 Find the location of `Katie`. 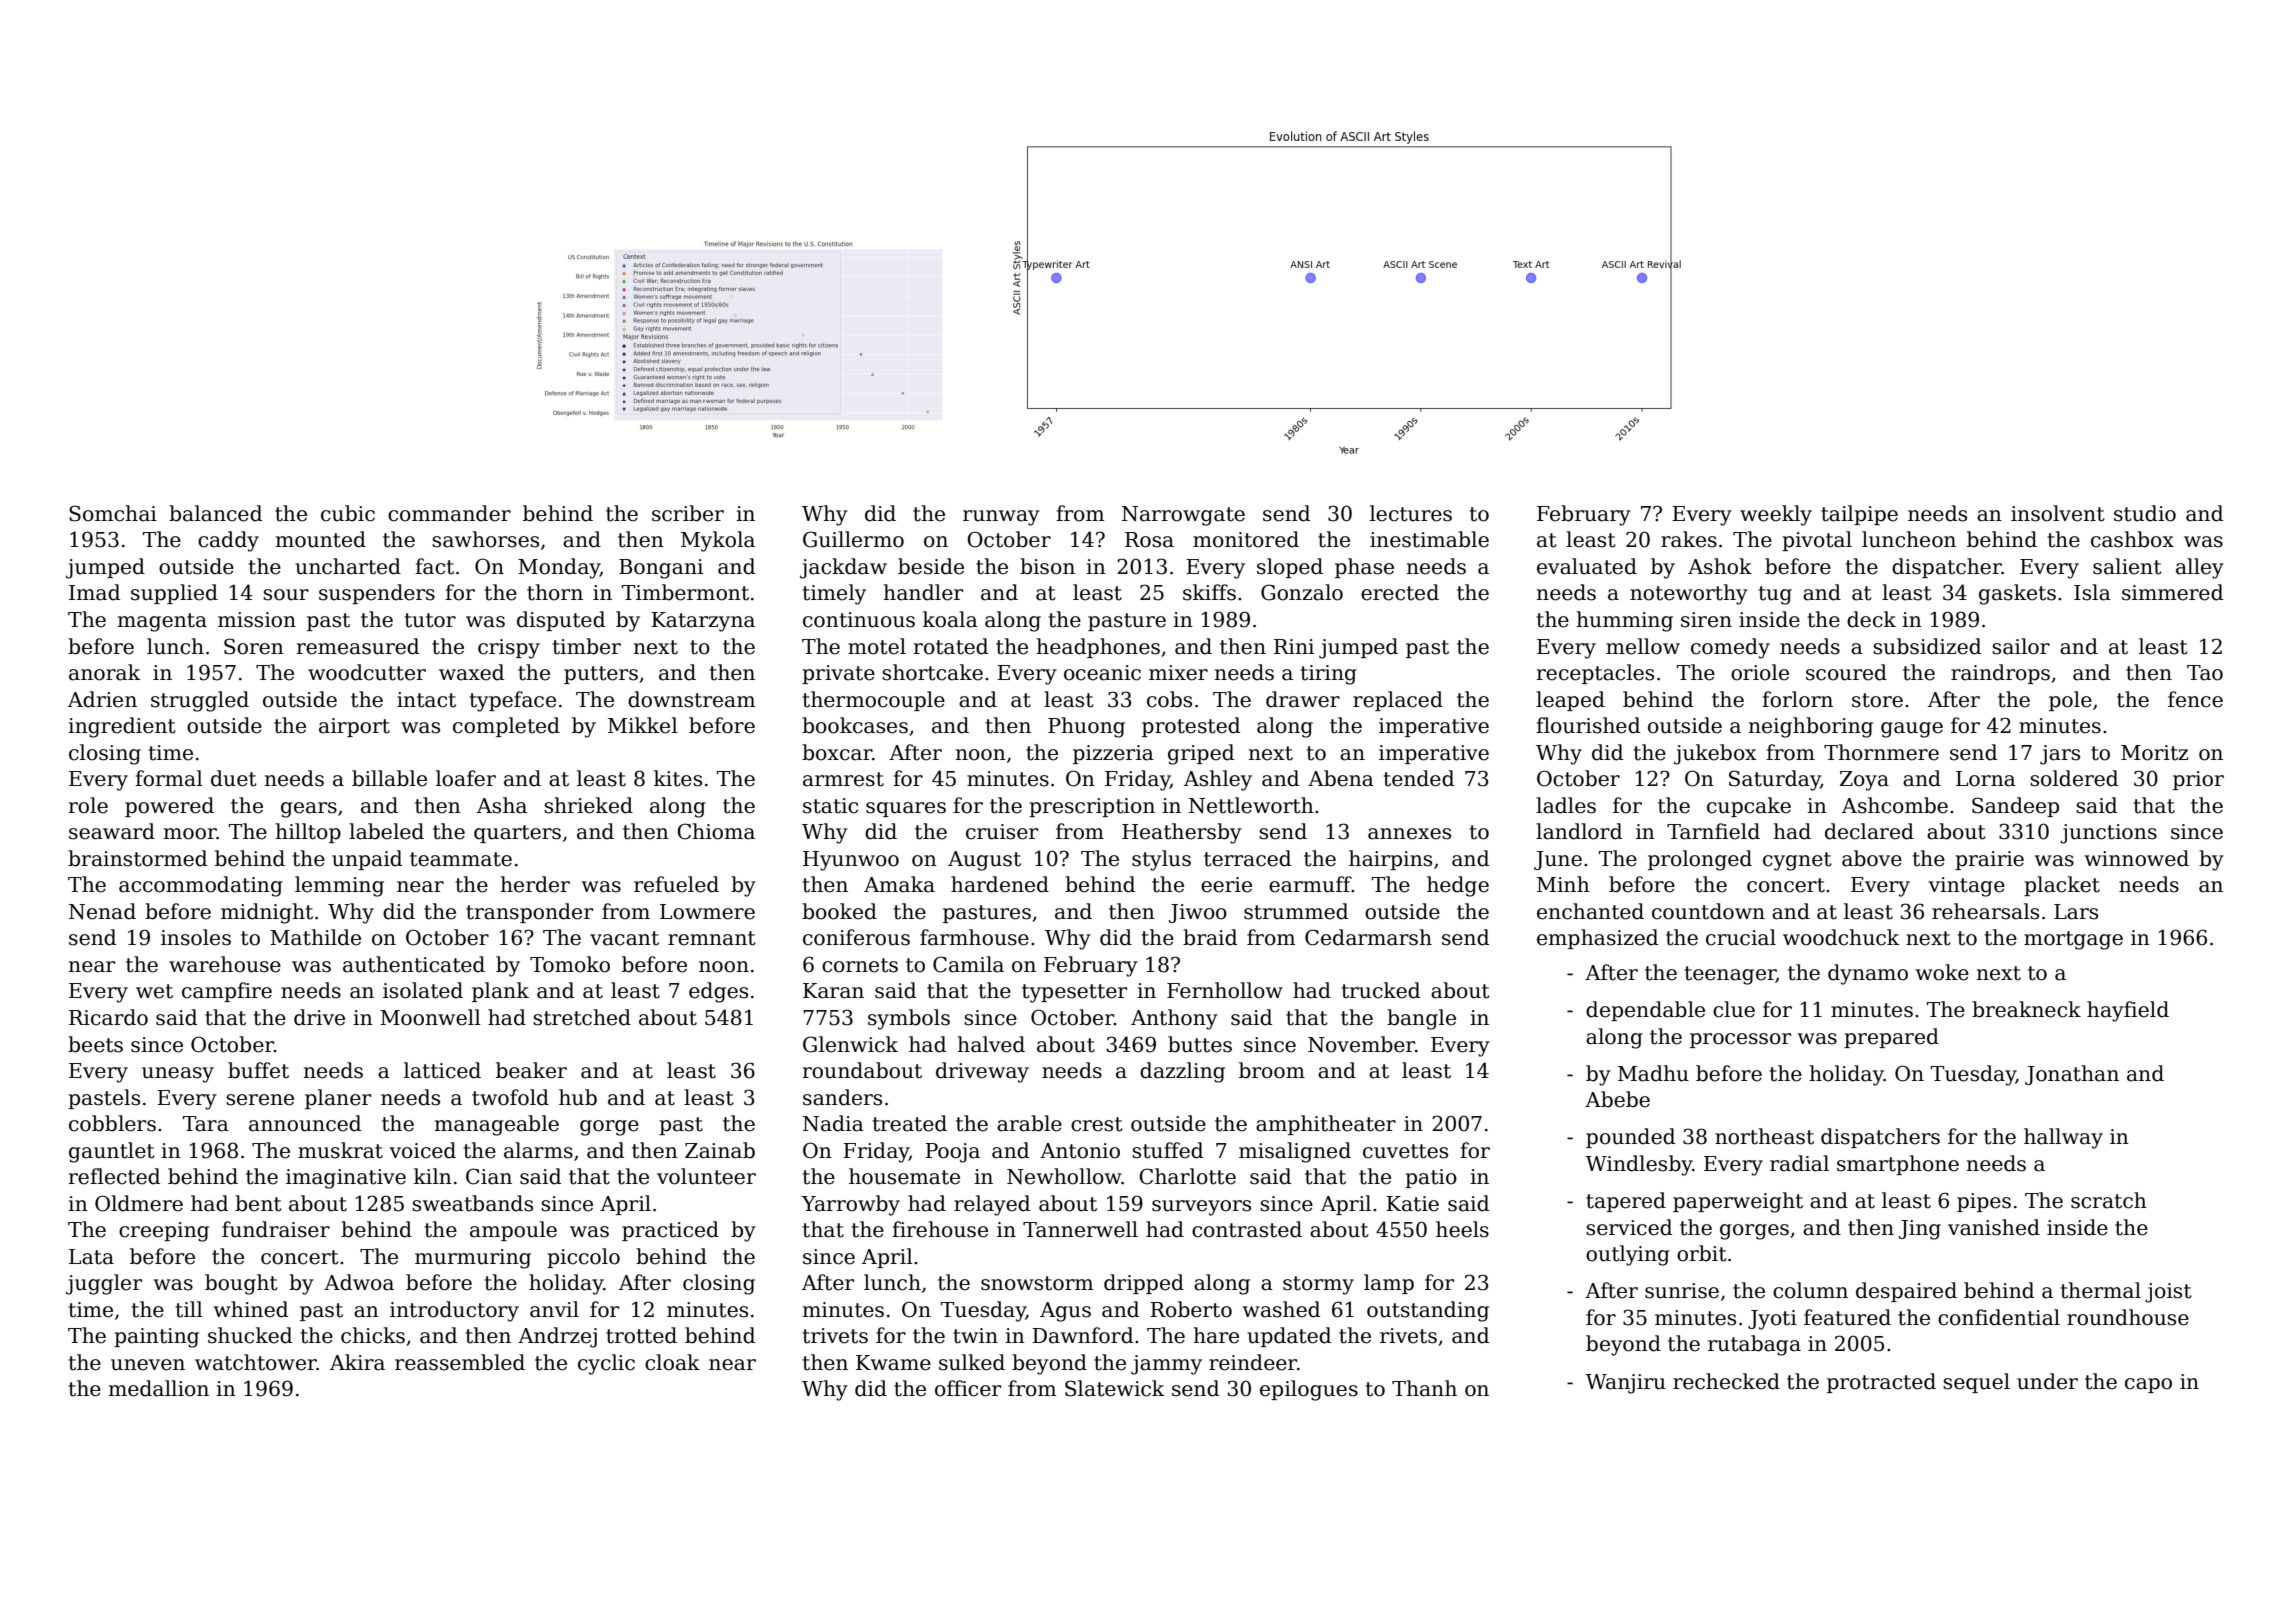

Katie is located at coordinates (1412, 1204).
